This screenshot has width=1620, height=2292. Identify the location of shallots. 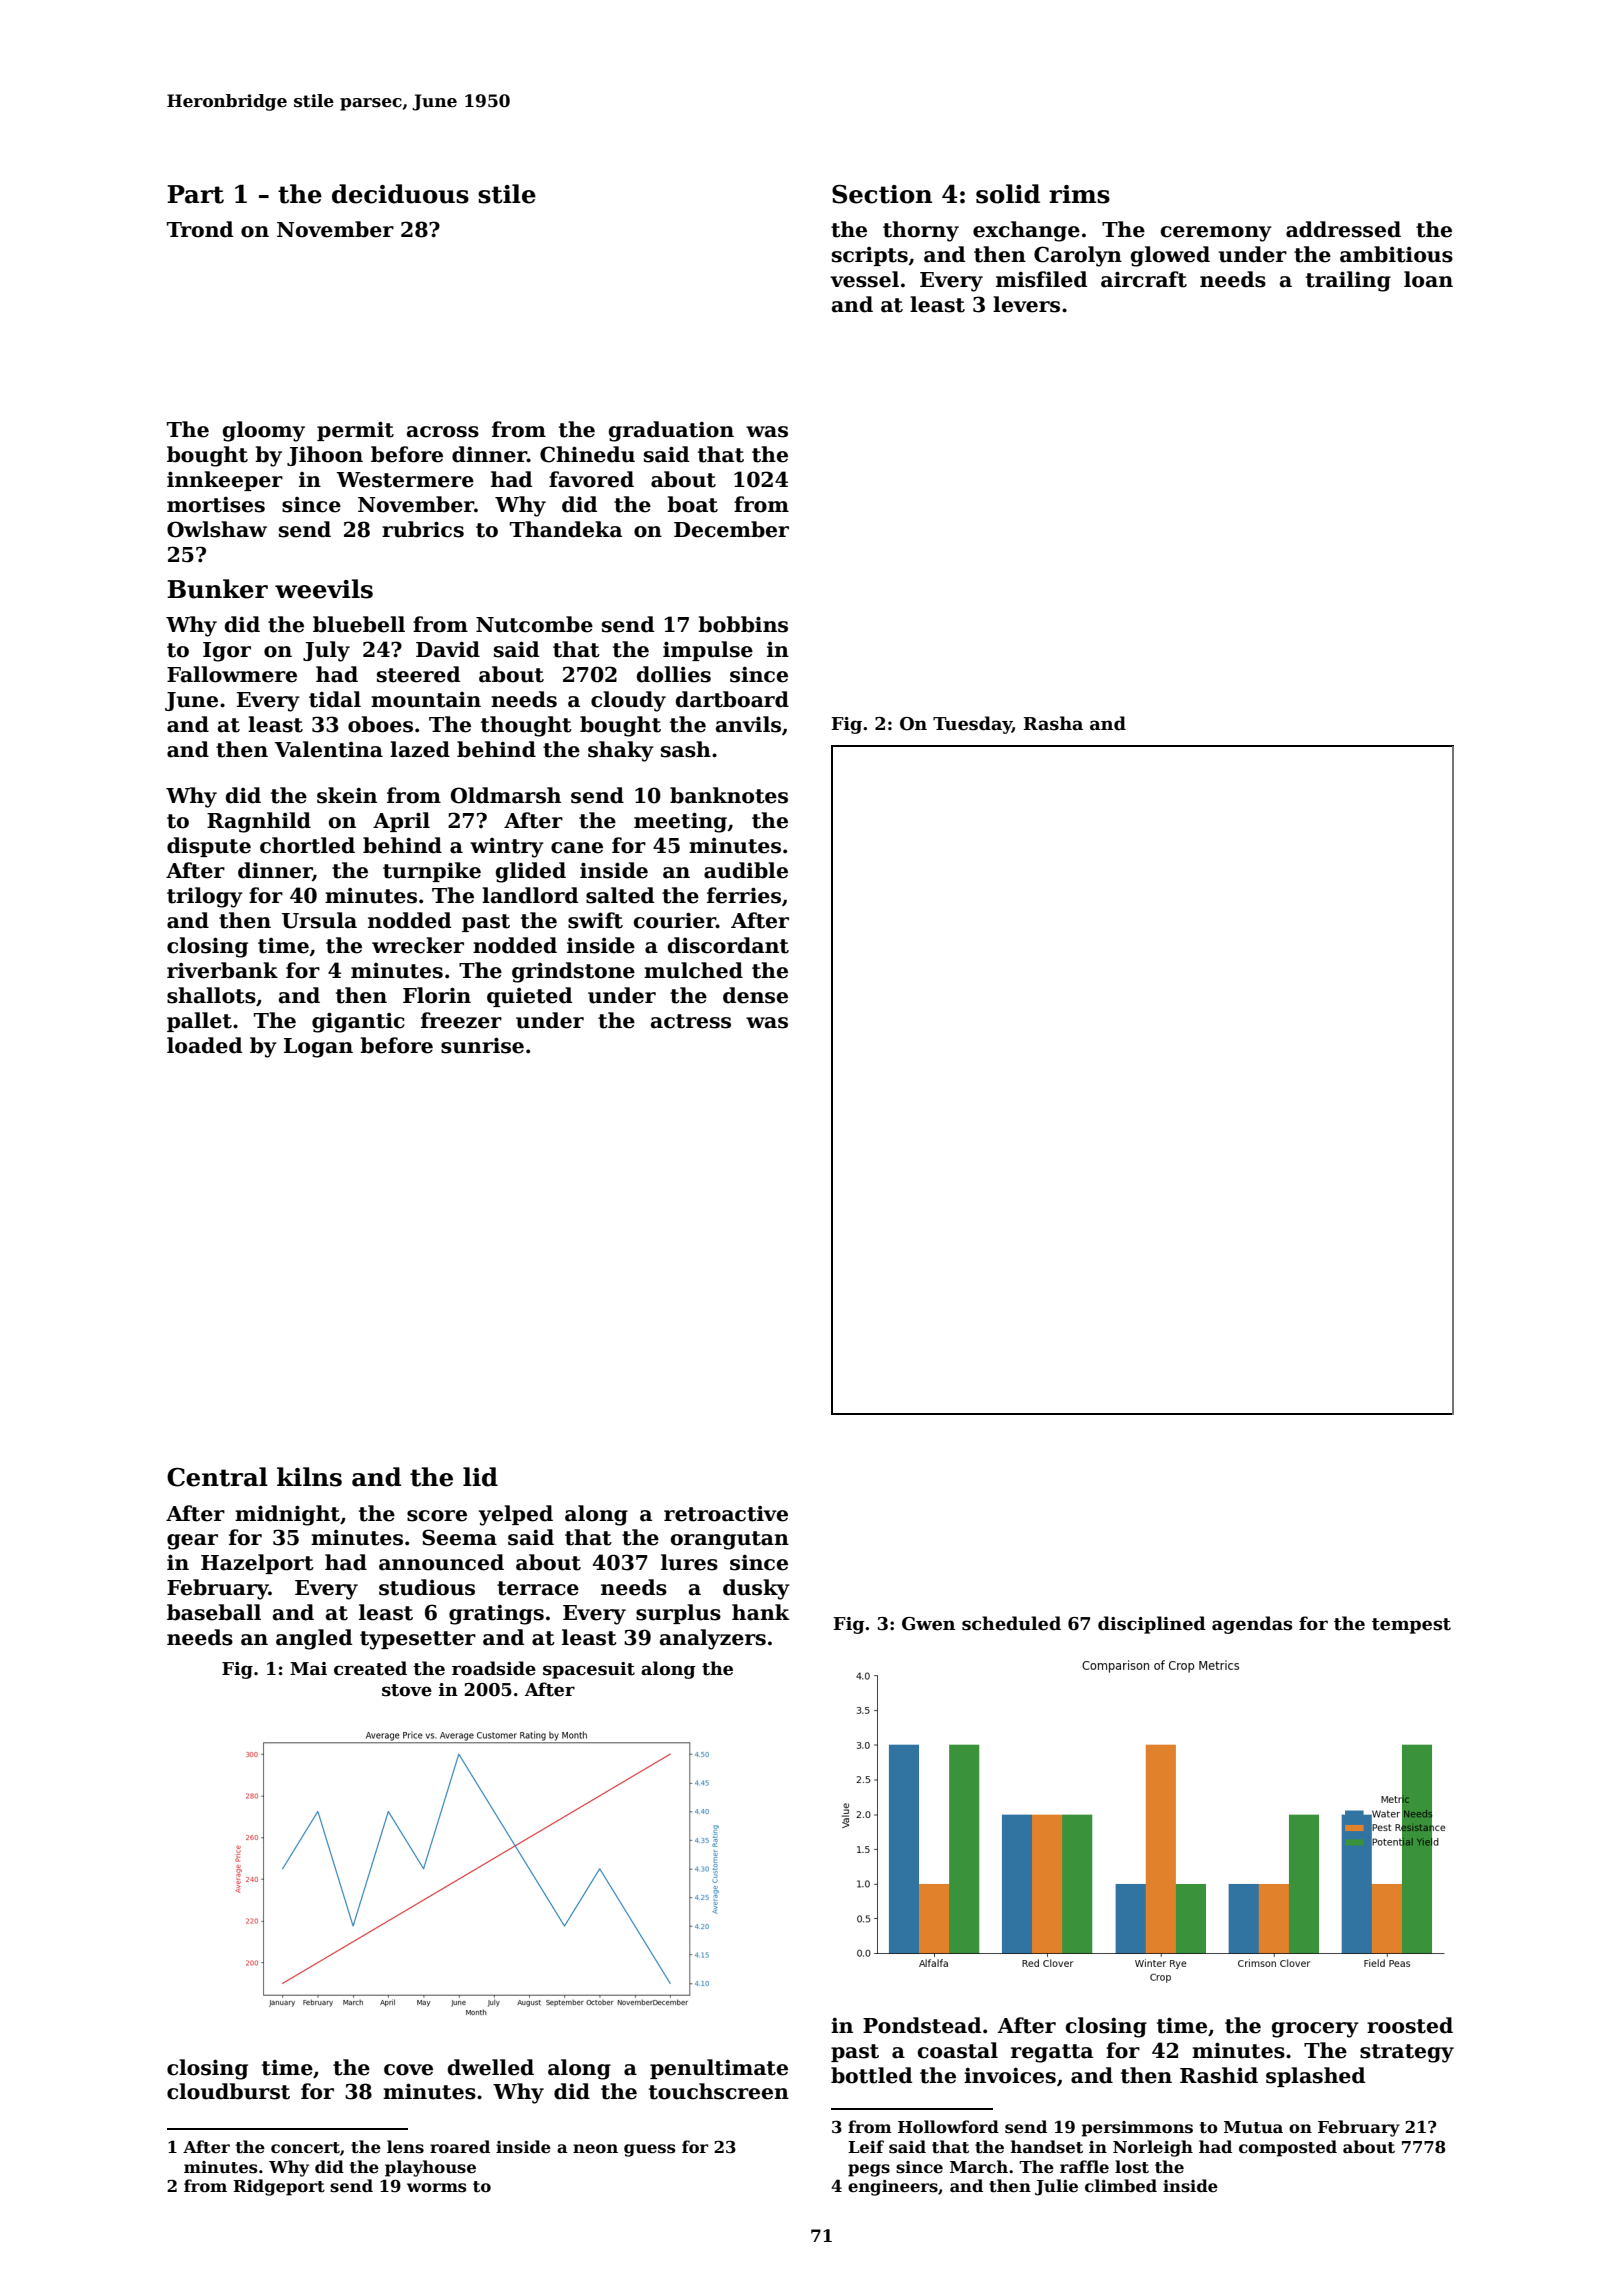
(211, 995).
